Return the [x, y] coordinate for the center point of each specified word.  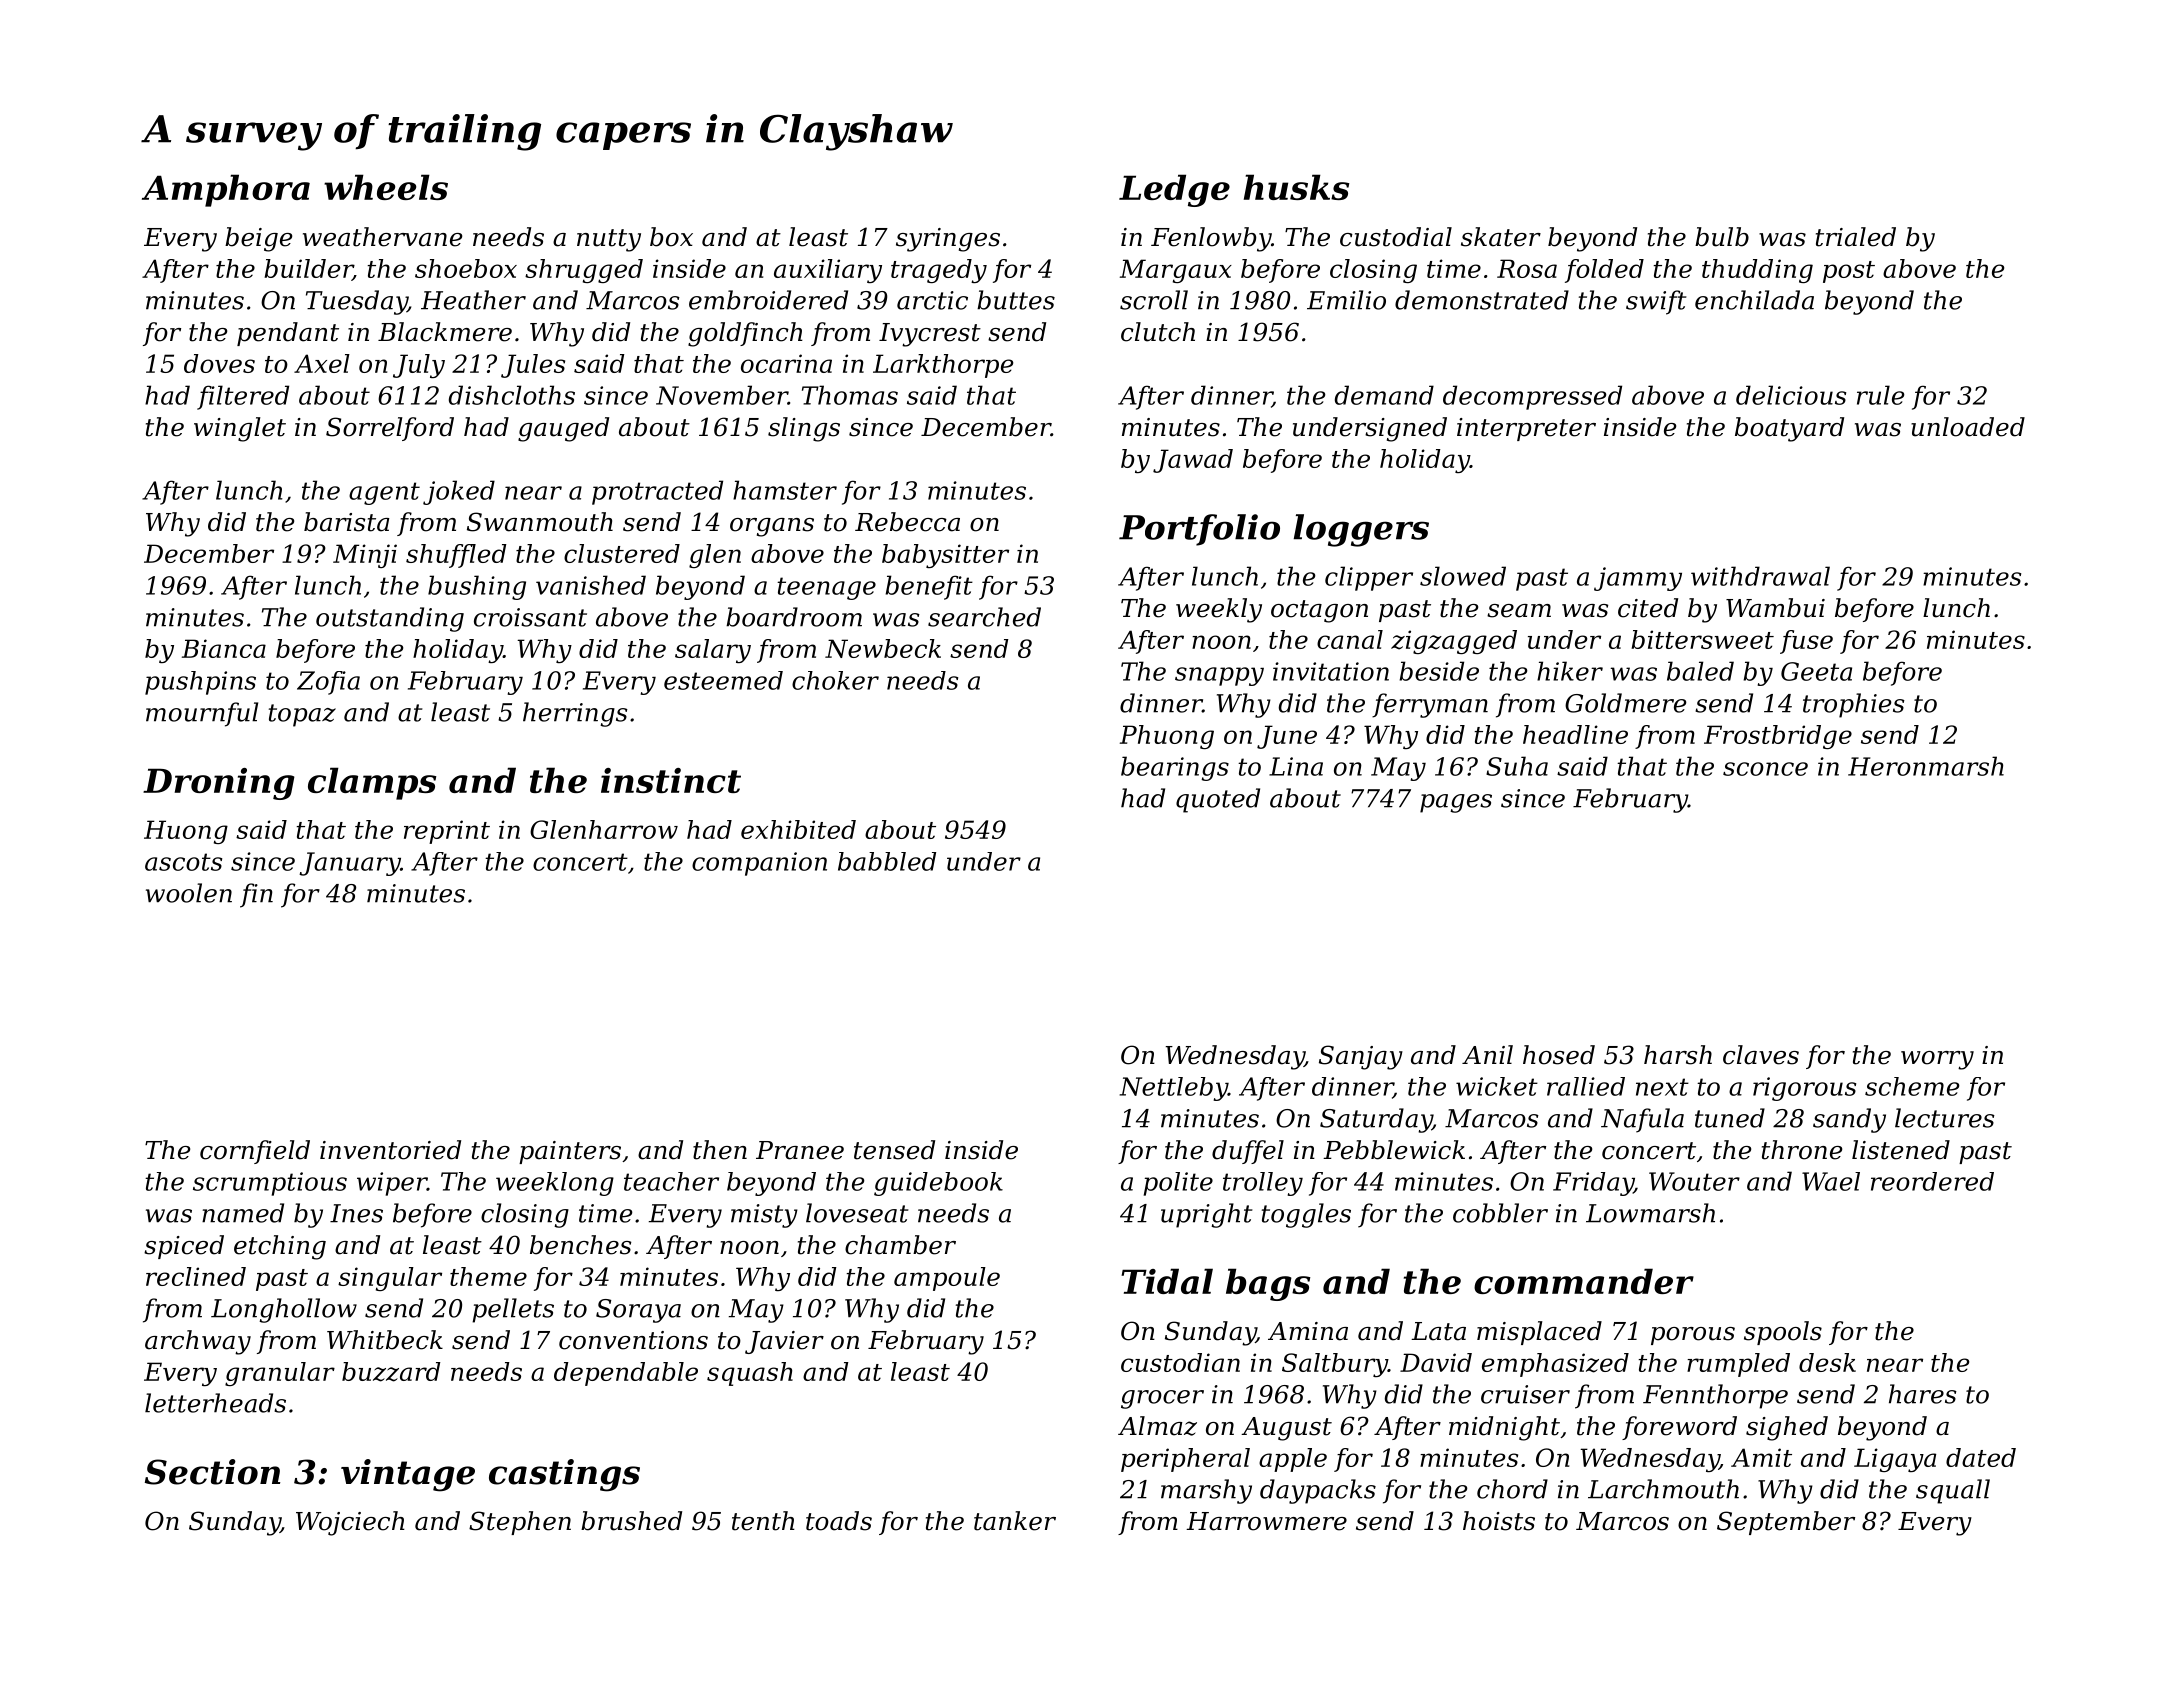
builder [308, 270]
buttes [1016, 300]
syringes [948, 240]
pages [1456, 803]
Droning [219, 784]
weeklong [555, 1184]
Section [212, 1472]
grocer [1162, 1399]
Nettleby [1173, 1089]
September [1786, 1523]
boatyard [1789, 429]
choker [835, 680]
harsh [1678, 1055]
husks [1296, 187]
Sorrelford [390, 429]
